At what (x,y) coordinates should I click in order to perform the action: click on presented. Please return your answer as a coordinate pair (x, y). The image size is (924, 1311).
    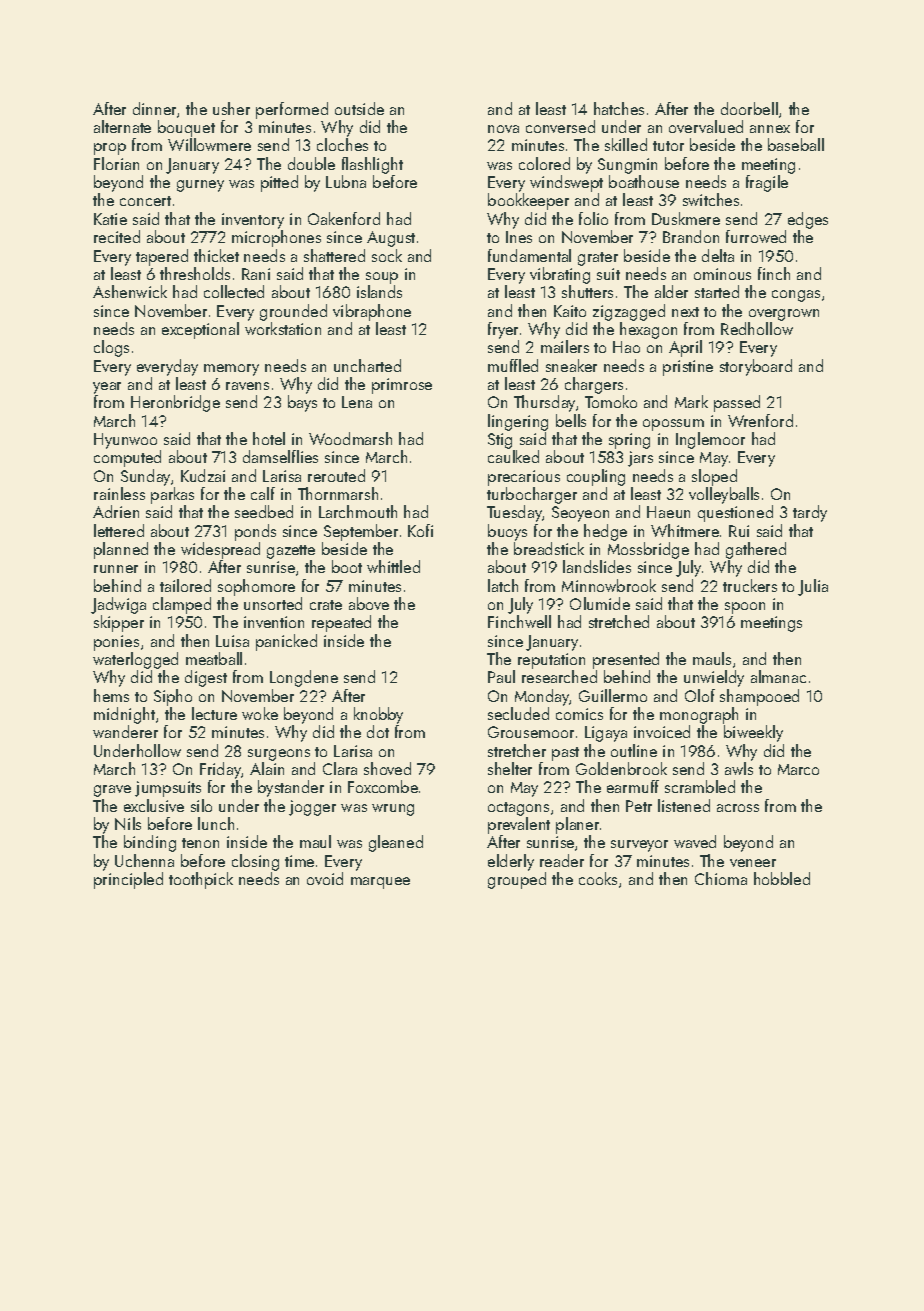
    Looking at the image, I should click on (626, 660).
